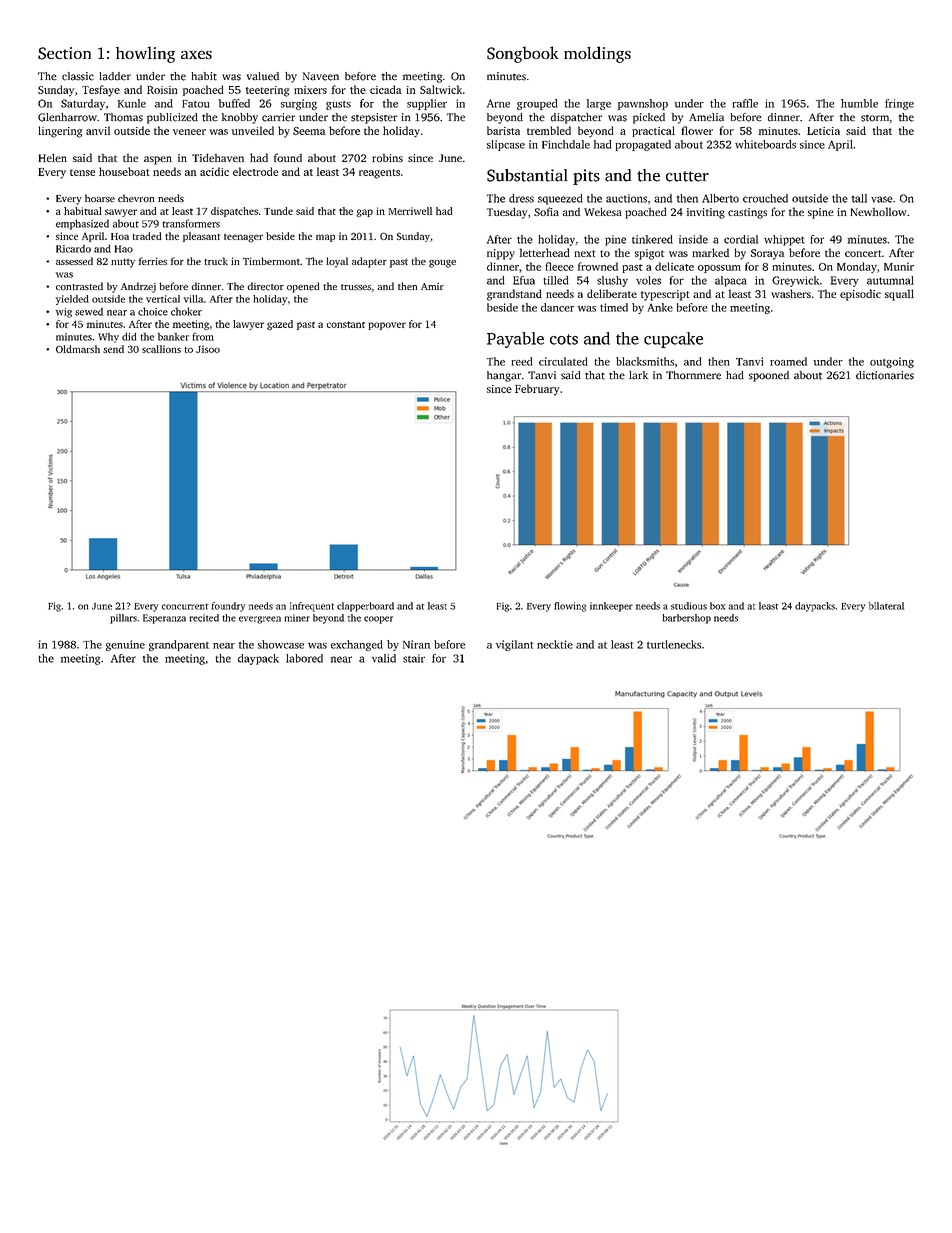  What do you see at coordinates (185, 607) in the screenshot?
I see `concurrent` at bounding box center [185, 607].
